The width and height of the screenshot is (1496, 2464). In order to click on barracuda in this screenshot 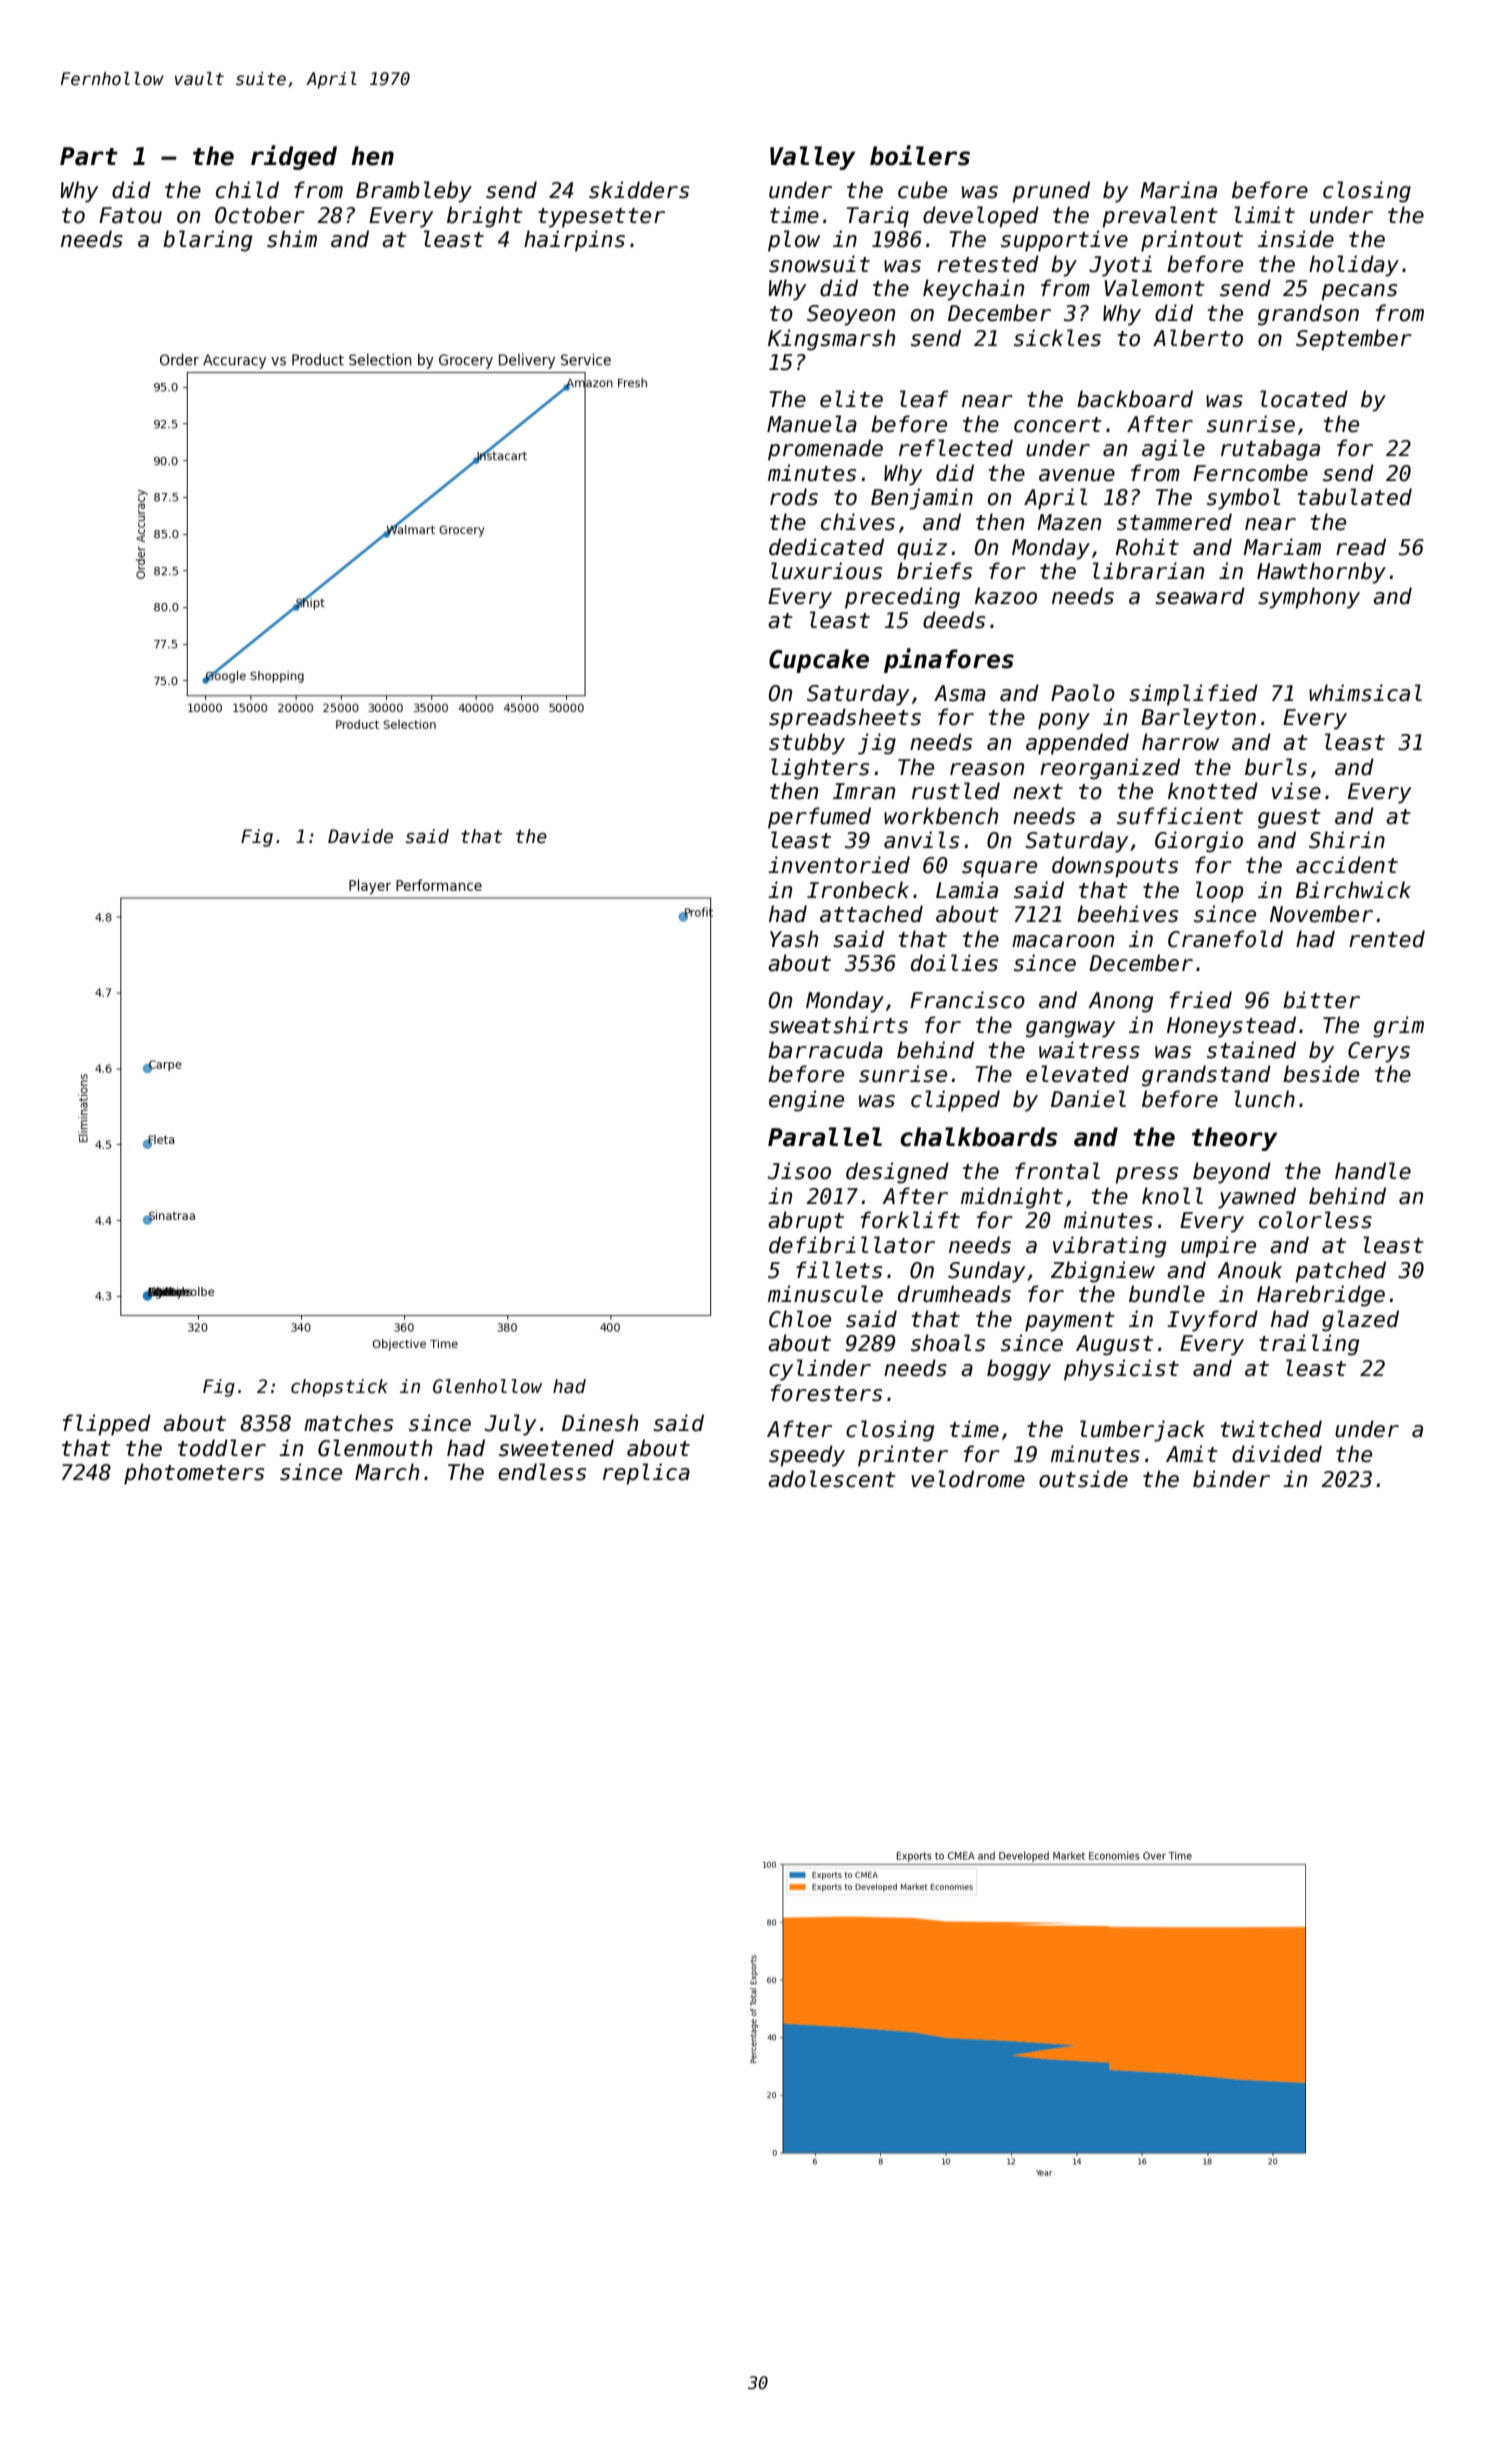, I will do `click(825, 1050)`.
